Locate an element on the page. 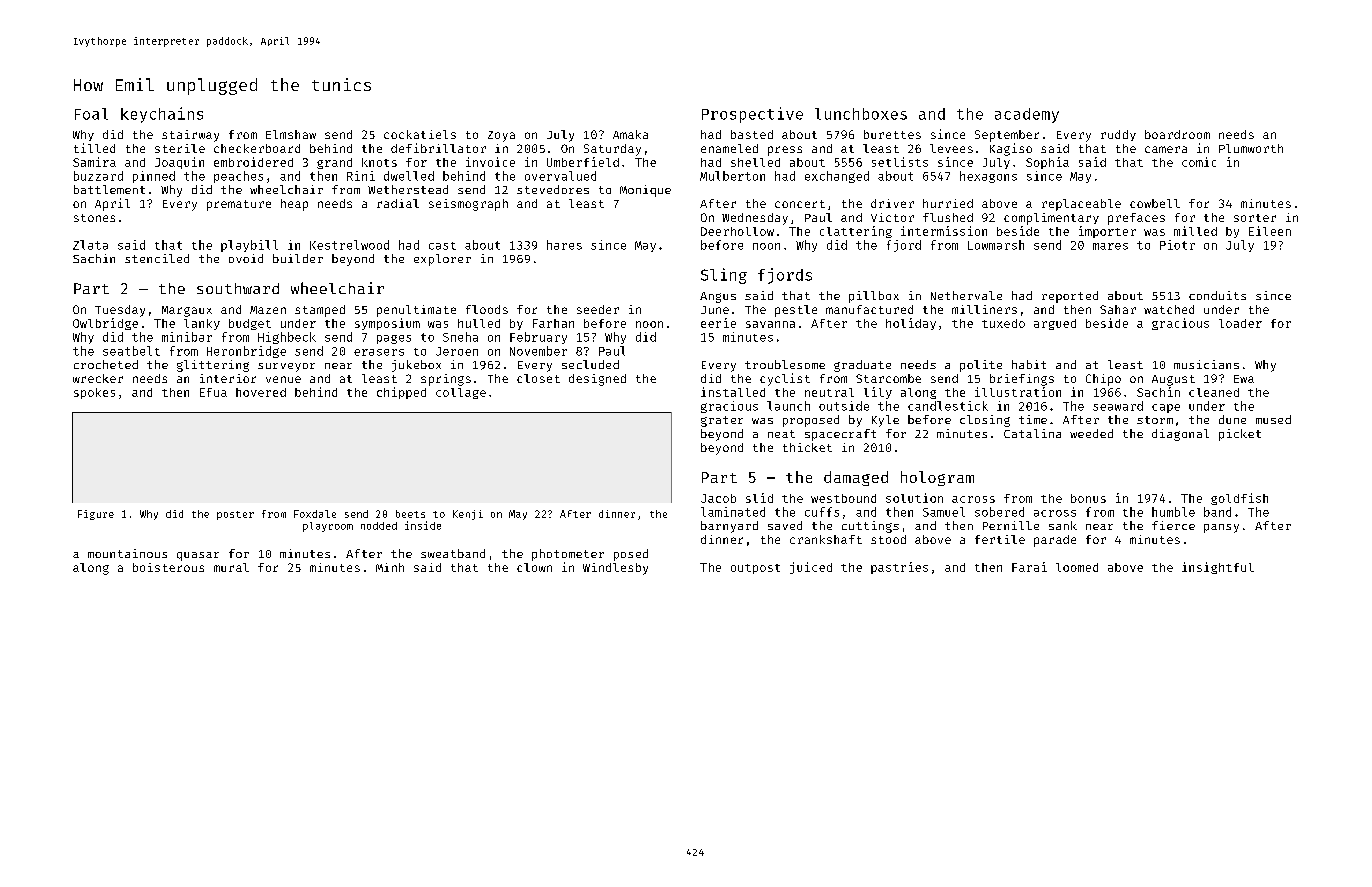 This image has width=1372, height=887. penultimate is located at coordinates (416, 311).
